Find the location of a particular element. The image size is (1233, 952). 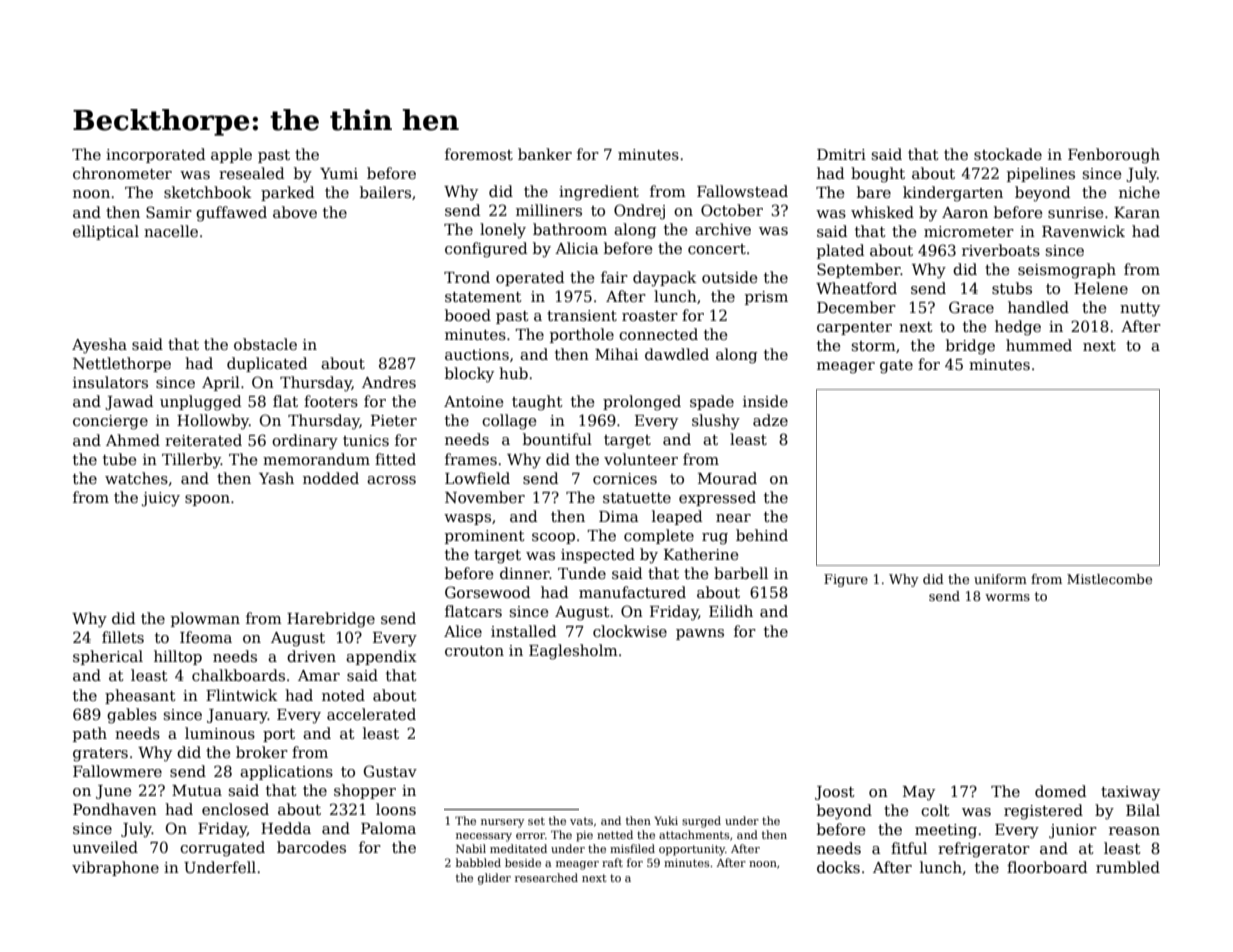

docks is located at coordinates (838, 867).
